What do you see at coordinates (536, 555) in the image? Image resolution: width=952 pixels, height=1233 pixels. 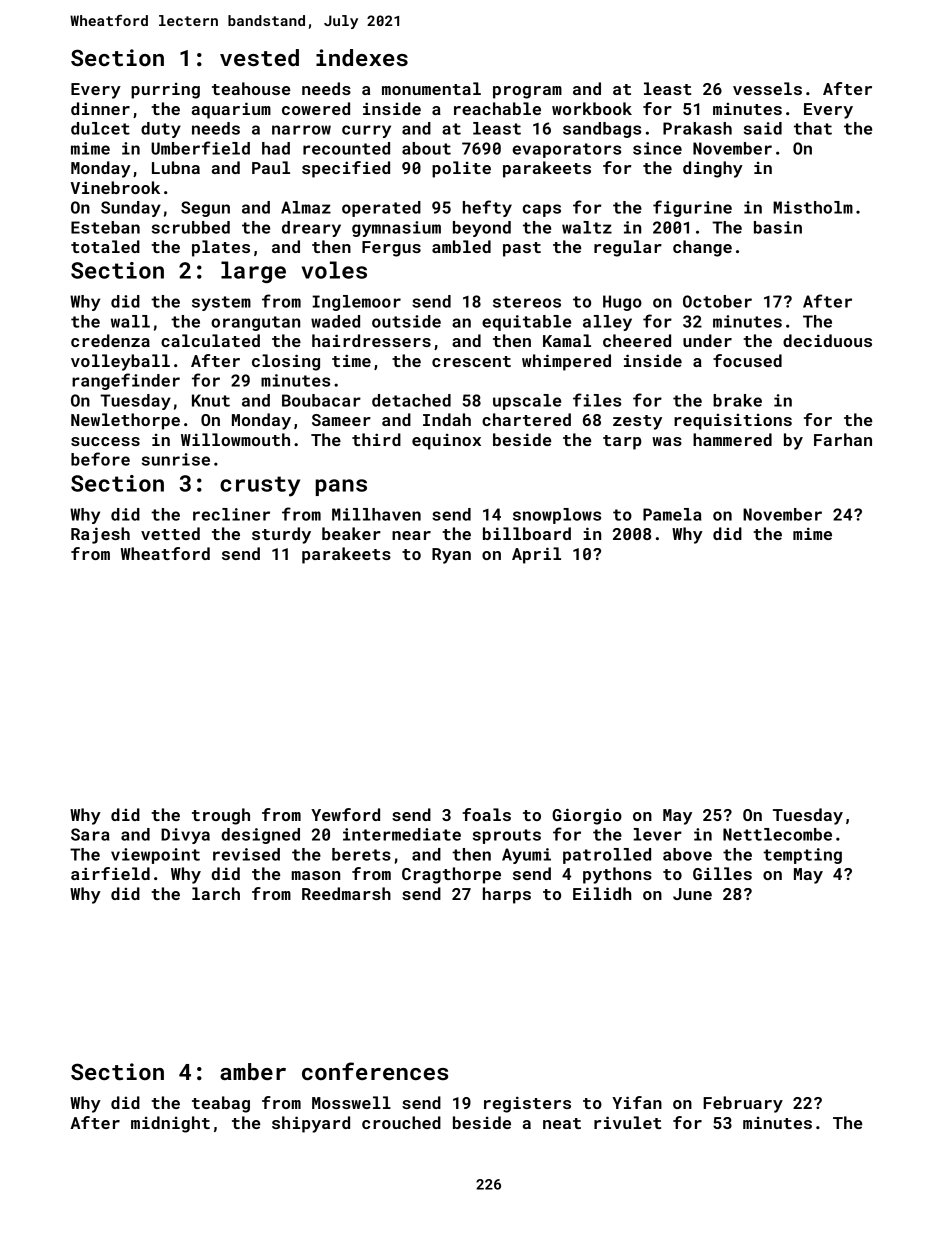 I see `April` at bounding box center [536, 555].
